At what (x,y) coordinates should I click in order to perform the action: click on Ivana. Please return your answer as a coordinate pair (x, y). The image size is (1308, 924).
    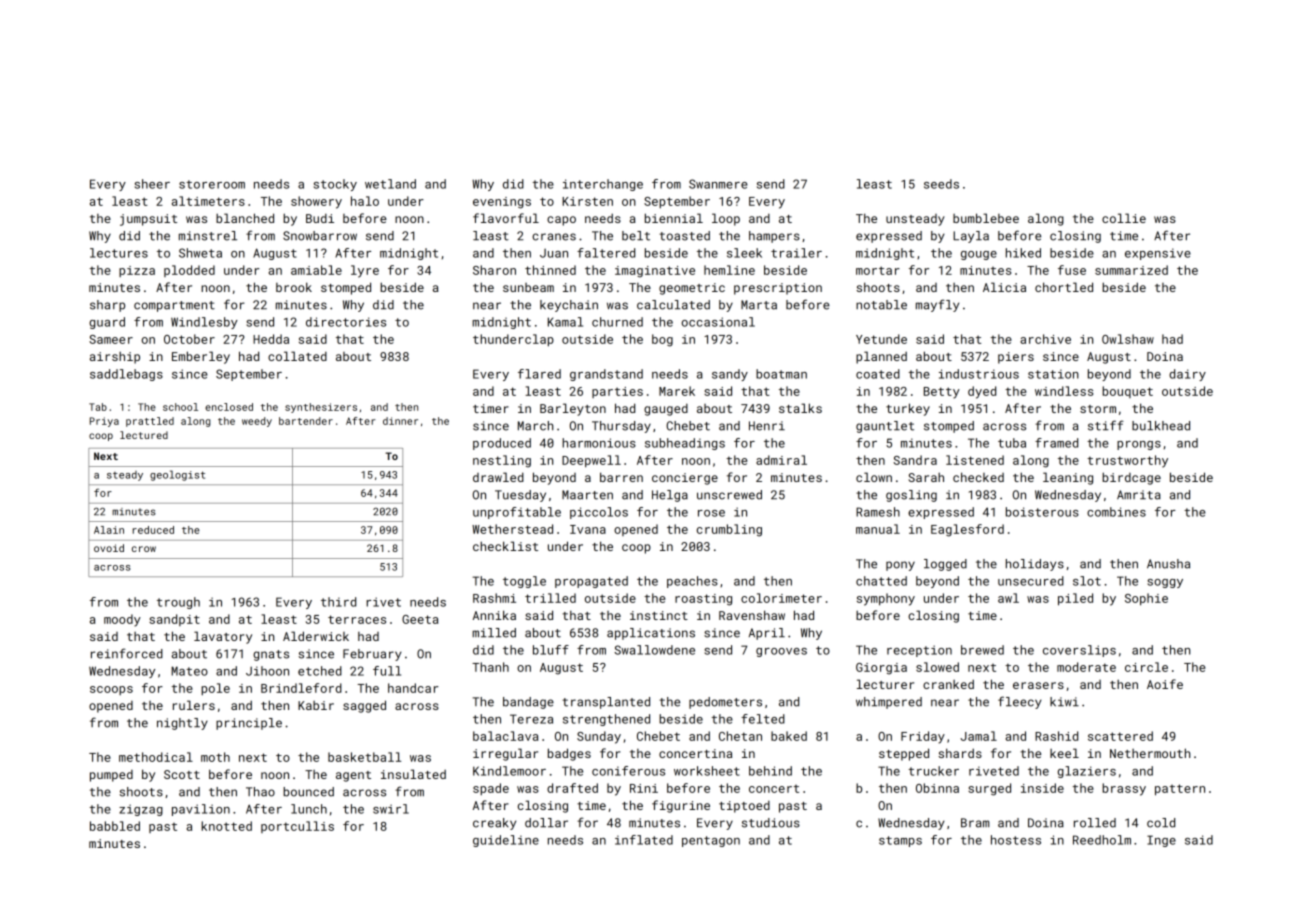
    Looking at the image, I should click on (588, 529).
